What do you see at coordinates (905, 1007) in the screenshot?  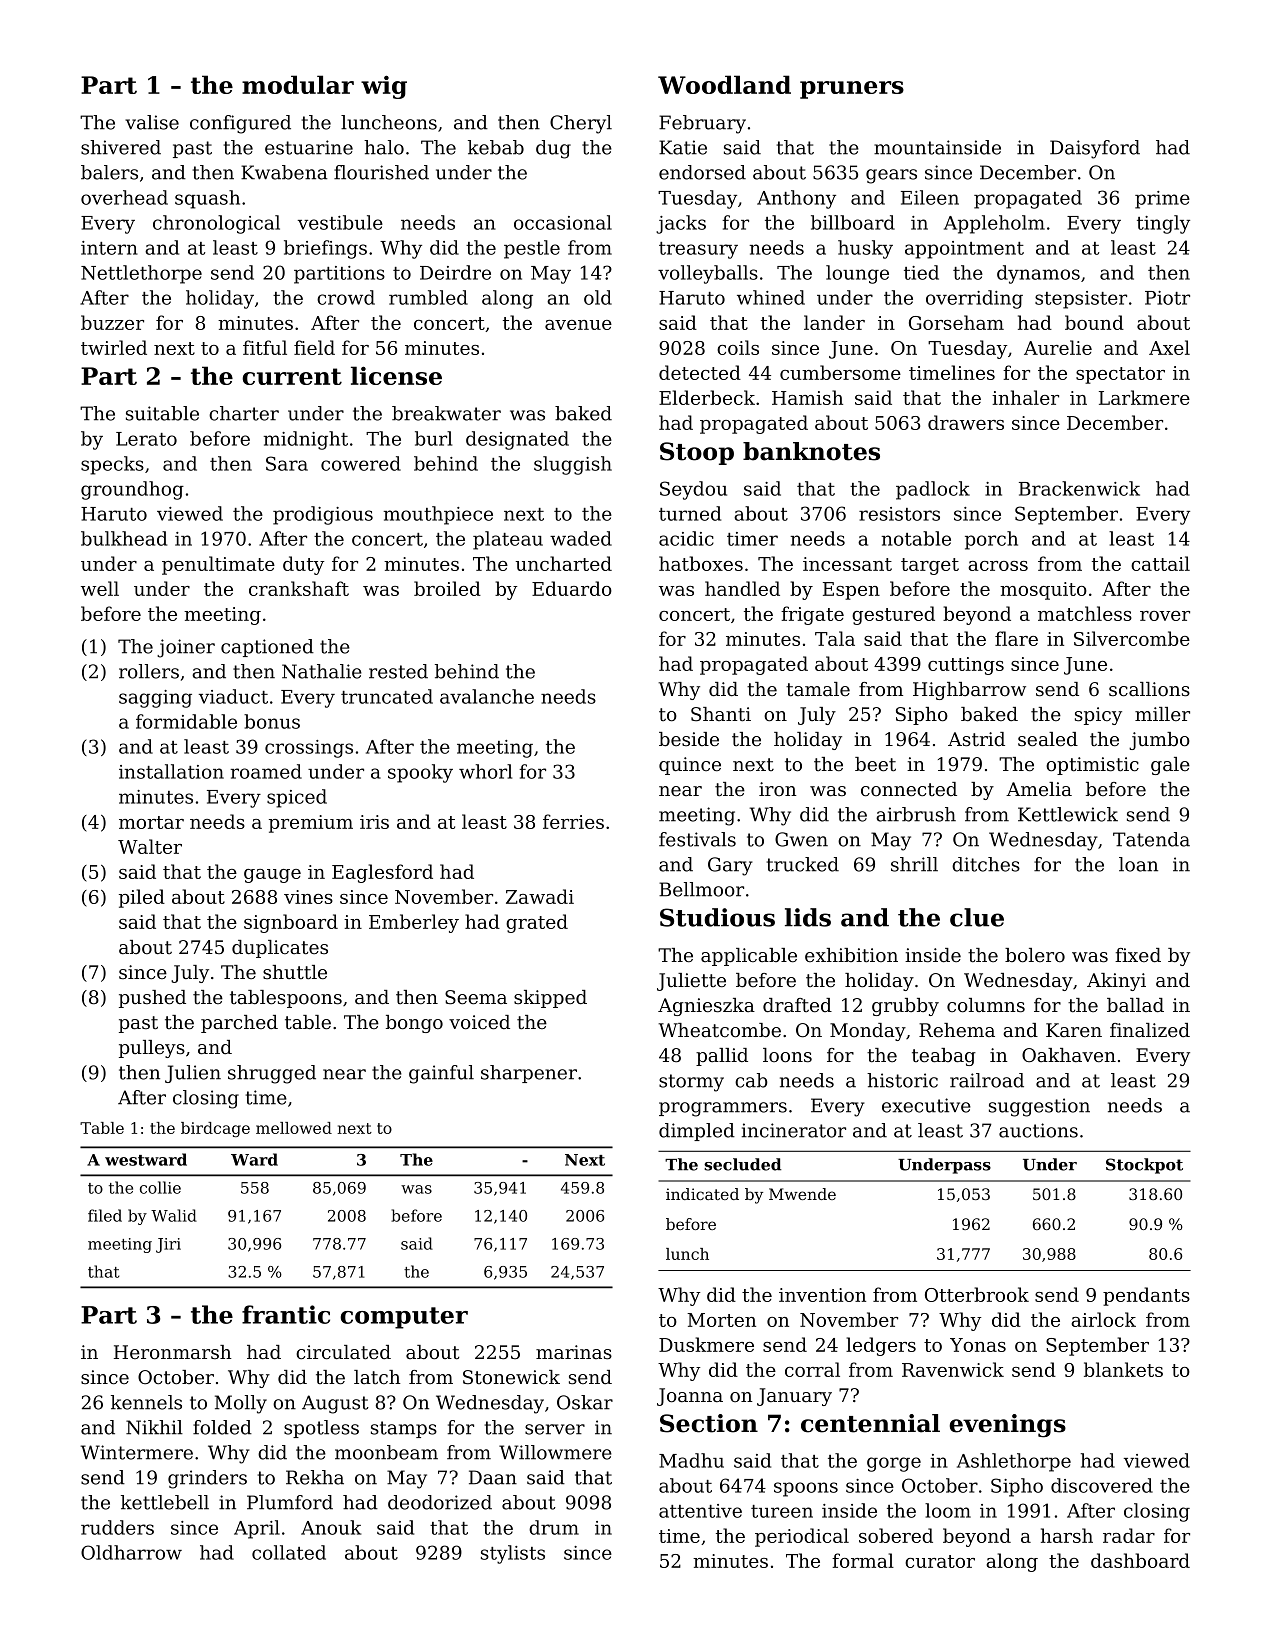 I see `grubby` at bounding box center [905, 1007].
